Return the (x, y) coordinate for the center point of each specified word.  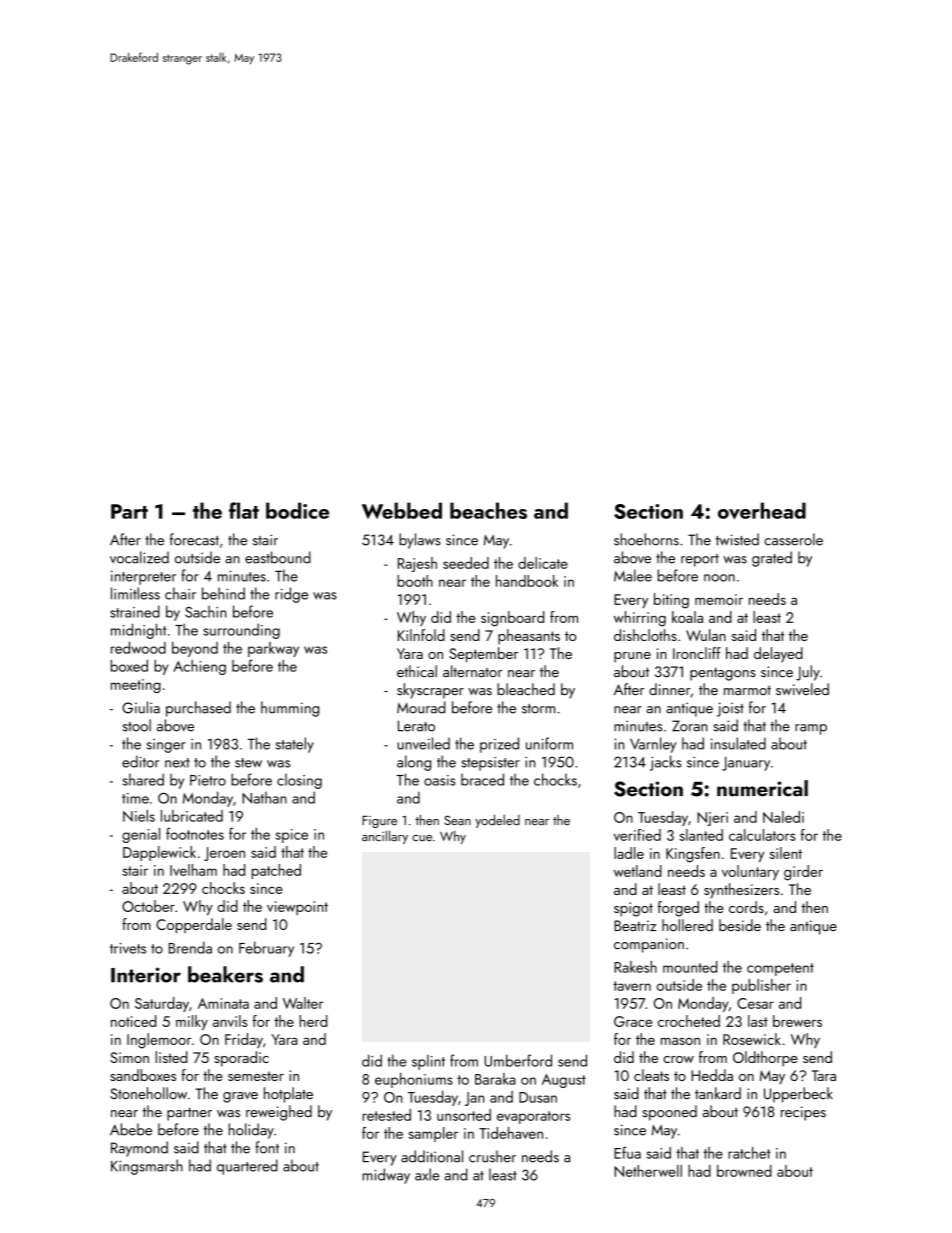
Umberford (518, 1060)
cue (422, 838)
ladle (629, 853)
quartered (247, 1167)
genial (141, 835)
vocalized (139, 557)
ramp (811, 729)
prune (632, 657)
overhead (762, 511)
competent (780, 969)
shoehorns (646, 539)
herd (313, 1021)
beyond (195, 649)
